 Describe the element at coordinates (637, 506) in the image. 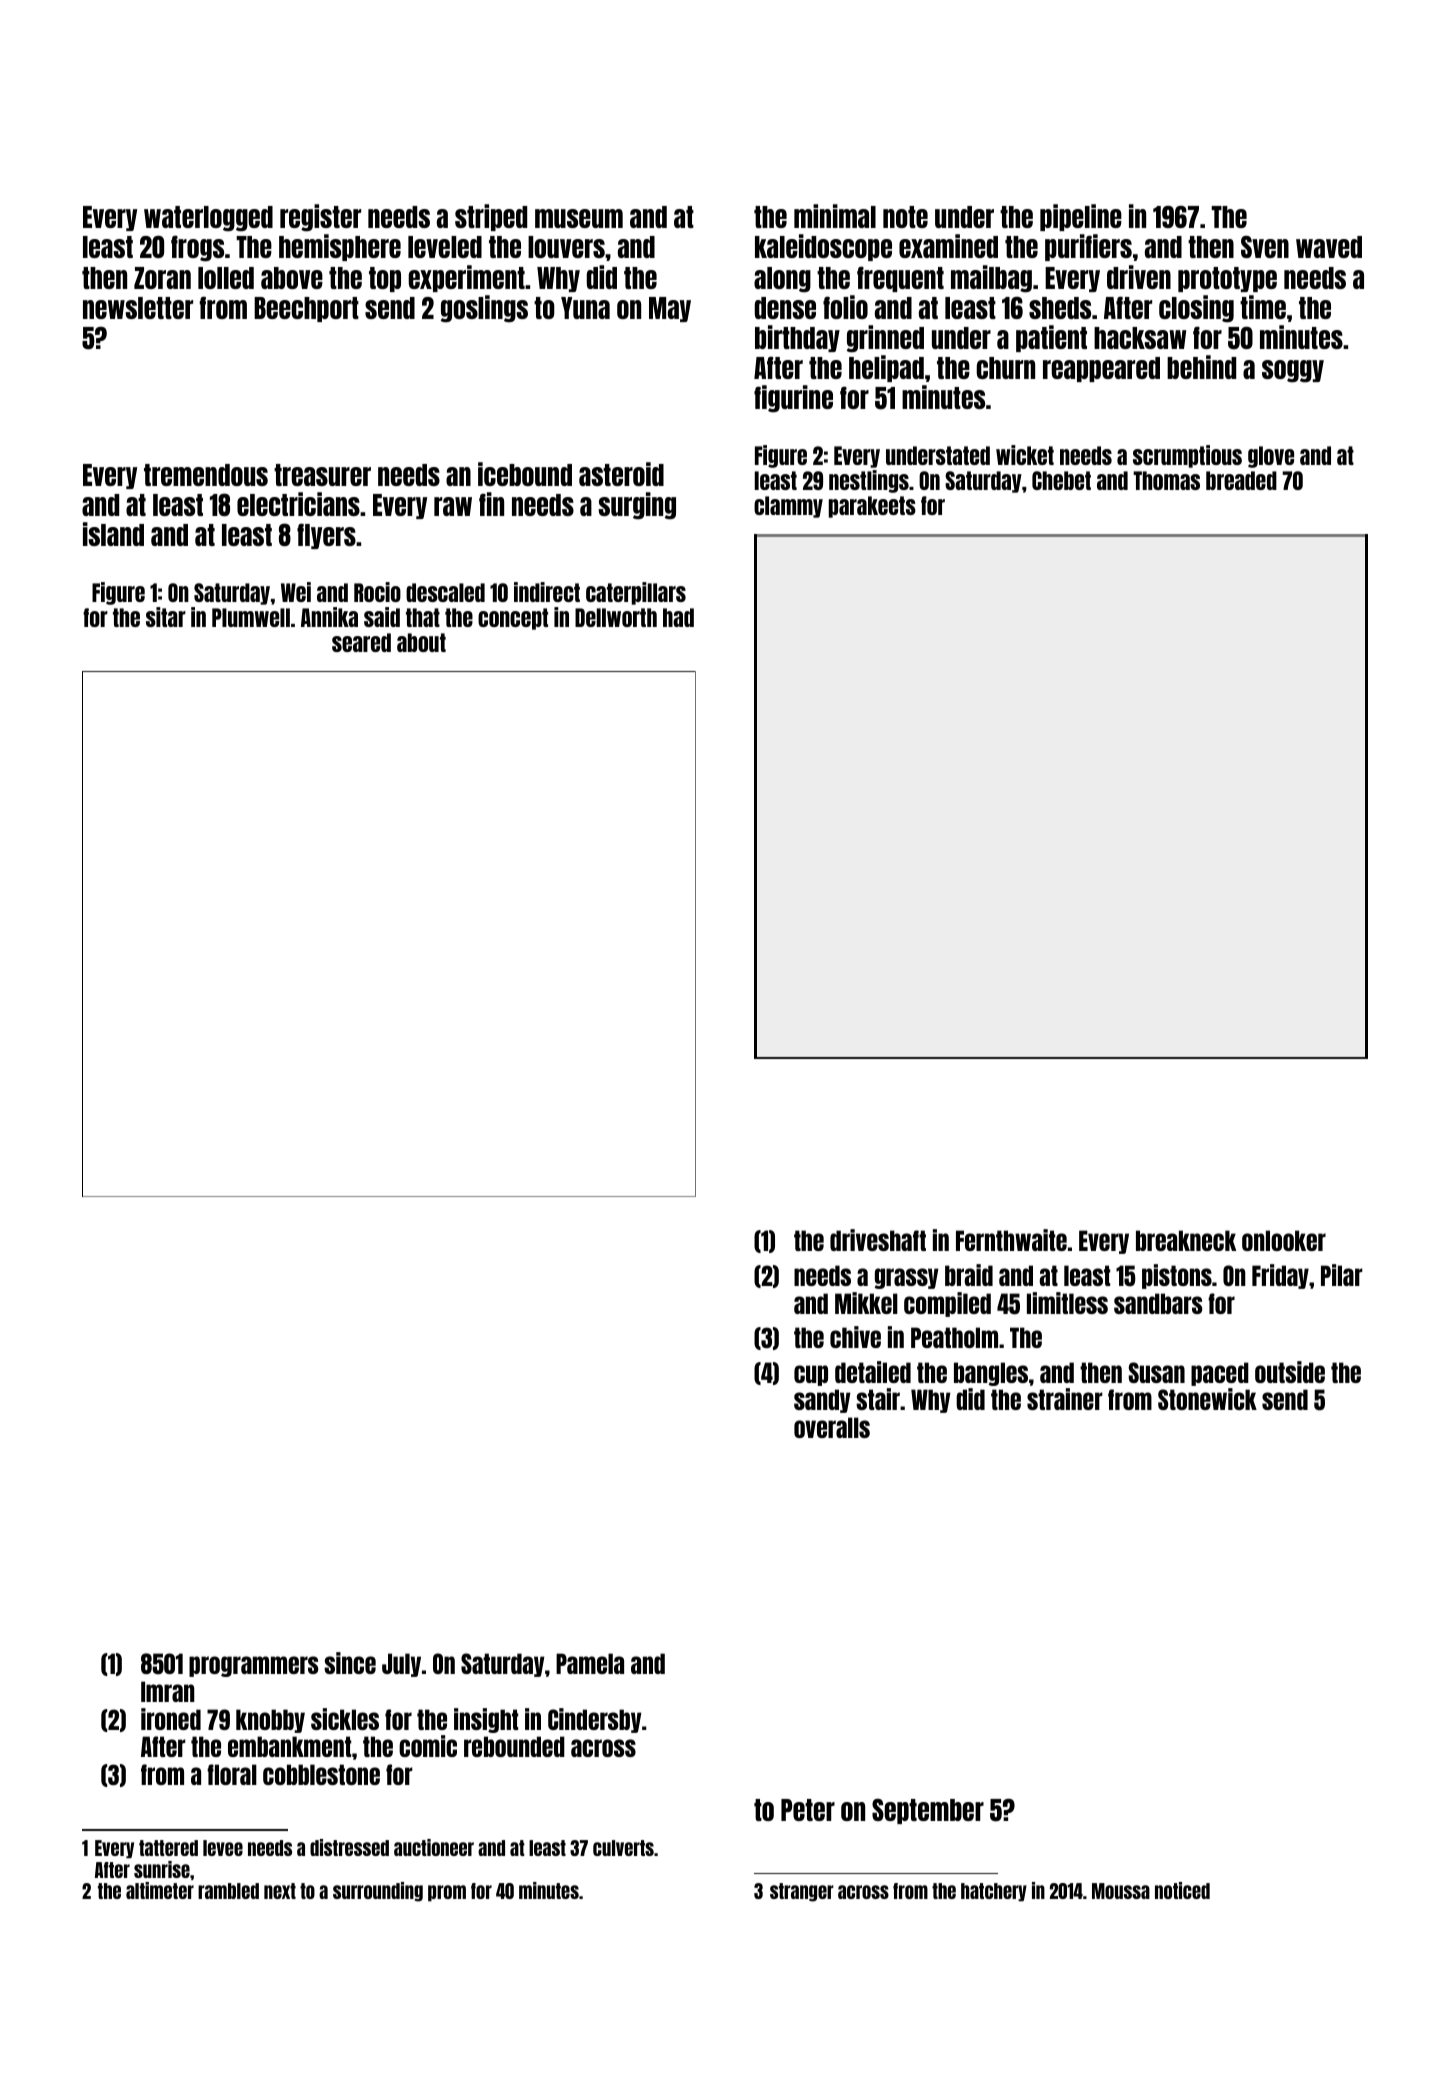

I see `surging` at that location.
